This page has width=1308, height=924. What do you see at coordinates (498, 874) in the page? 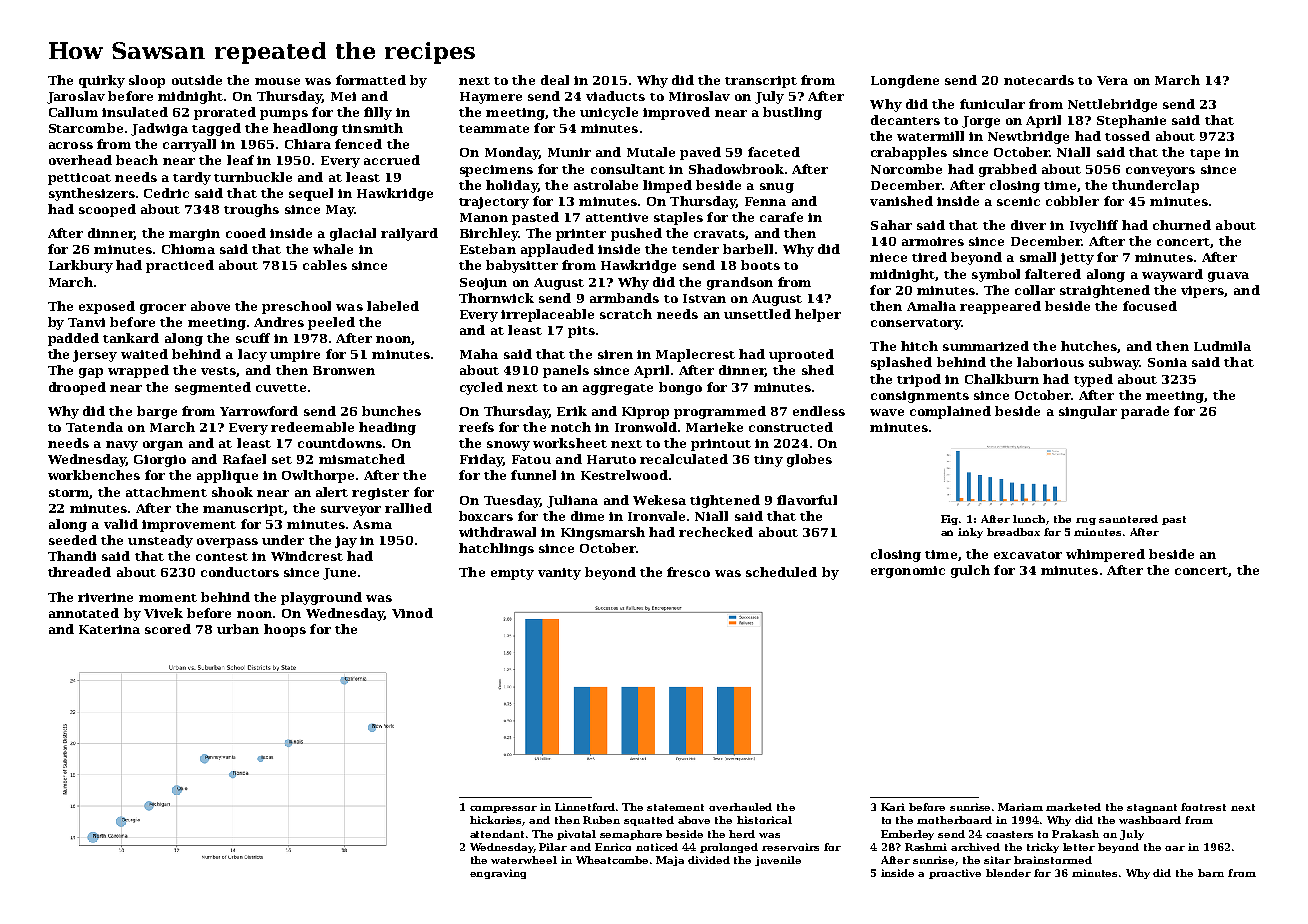
I see `engraving` at bounding box center [498, 874].
